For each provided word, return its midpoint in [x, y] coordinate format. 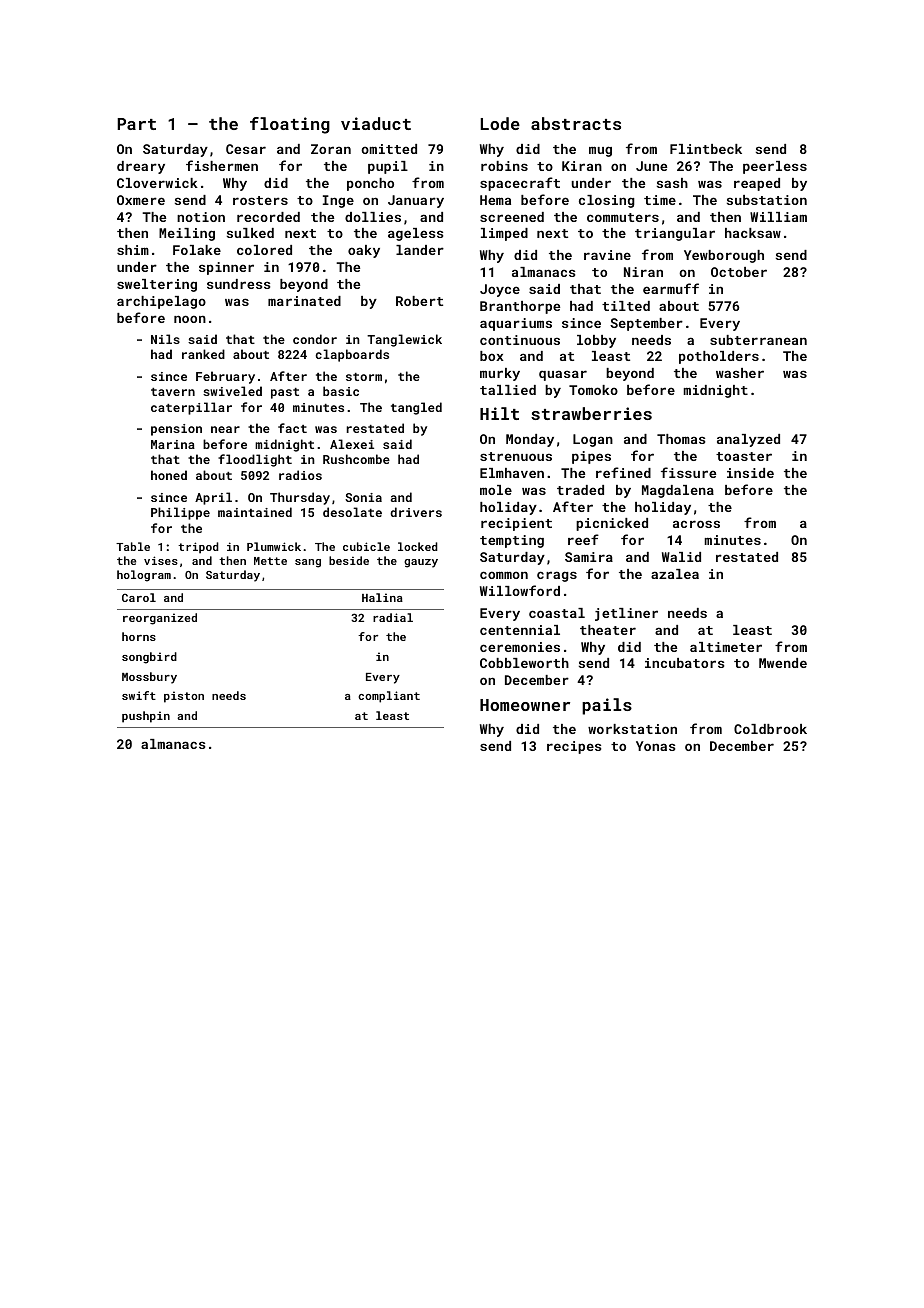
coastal [557, 613]
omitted [389, 149]
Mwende [783, 663]
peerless [775, 167]
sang [308, 563]
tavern [173, 392]
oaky [364, 251]
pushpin [146, 717]
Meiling [187, 234]
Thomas [681, 439]
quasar [563, 375]
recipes [574, 747]
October [739, 272]
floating [290, 125]
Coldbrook [770, 729]
